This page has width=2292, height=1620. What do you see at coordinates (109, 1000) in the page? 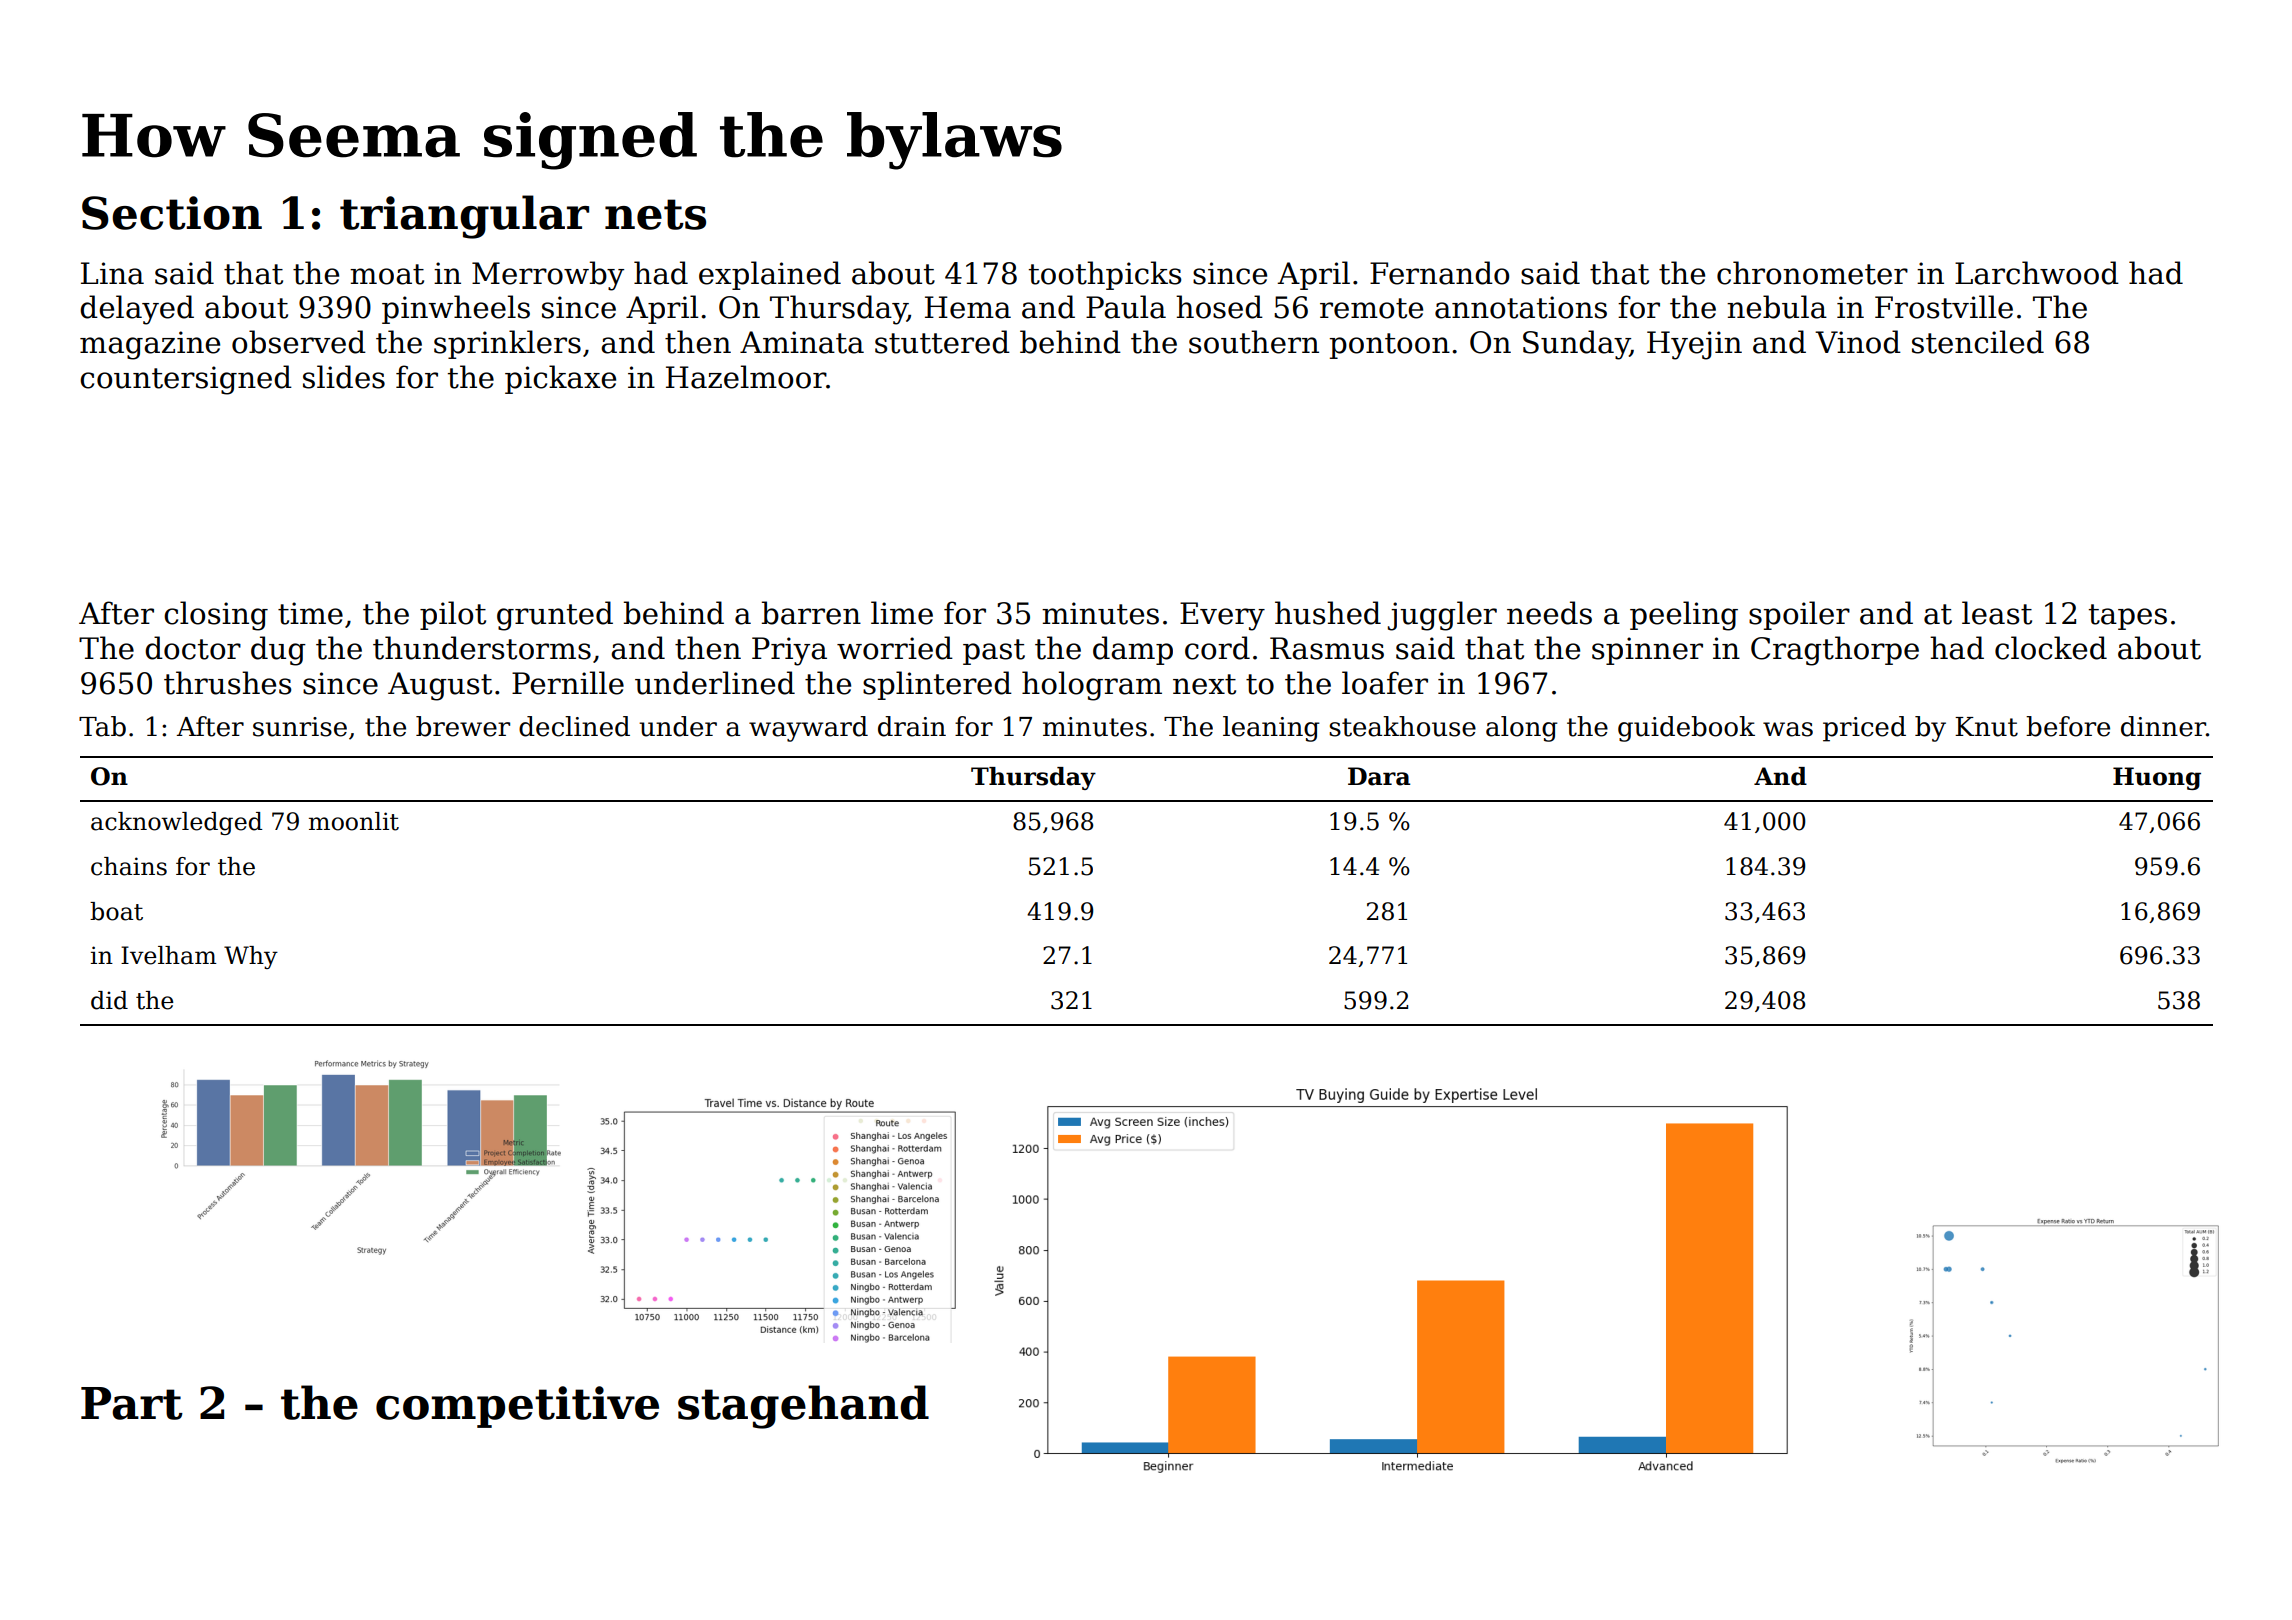
I see `did` at bounding box center [109, 1000].
